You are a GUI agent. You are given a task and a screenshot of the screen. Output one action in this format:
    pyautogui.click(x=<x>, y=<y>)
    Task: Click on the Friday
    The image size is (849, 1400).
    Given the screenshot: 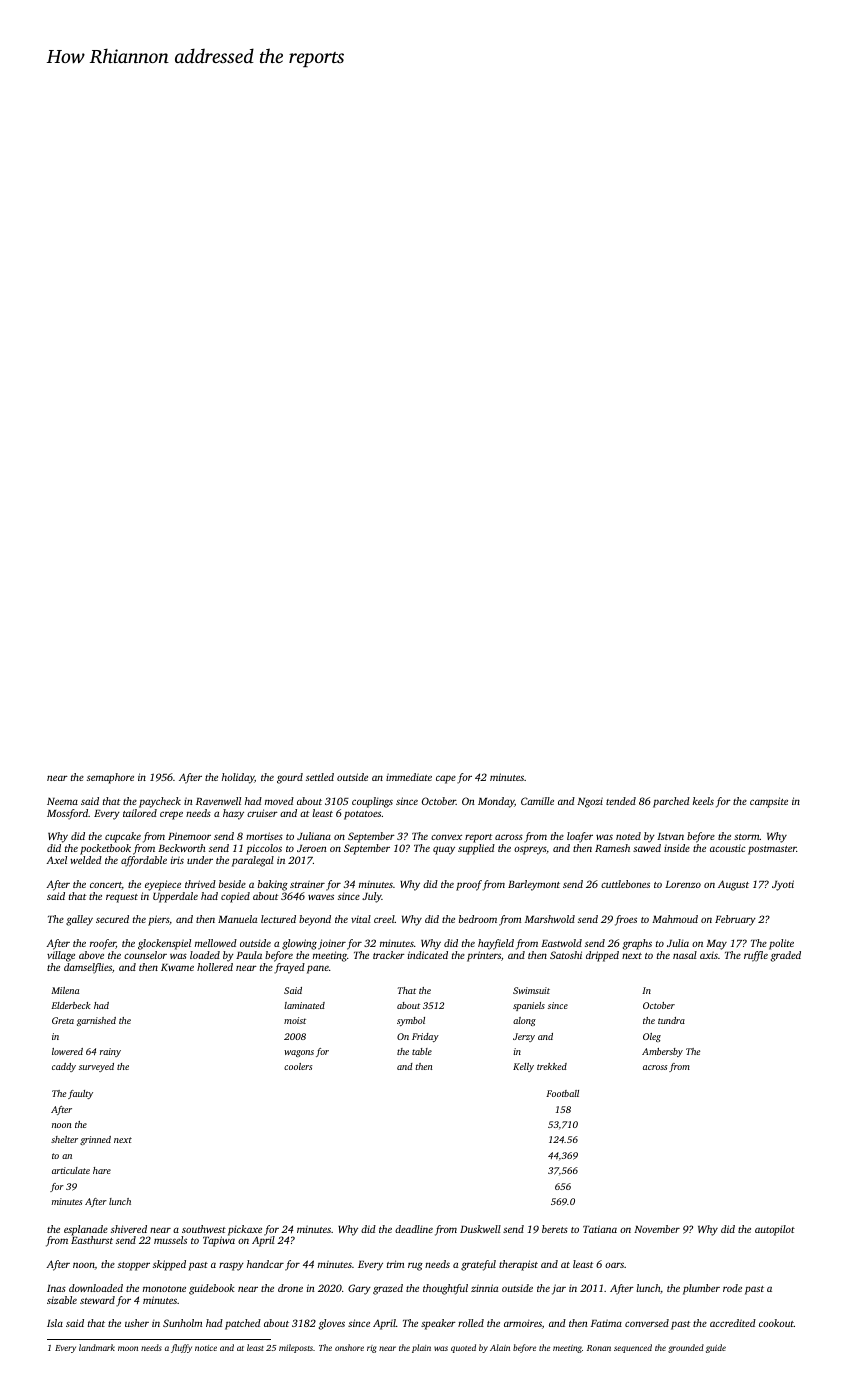 What is the action you would take?
    pyautogui.click(x=425, y=1037)
